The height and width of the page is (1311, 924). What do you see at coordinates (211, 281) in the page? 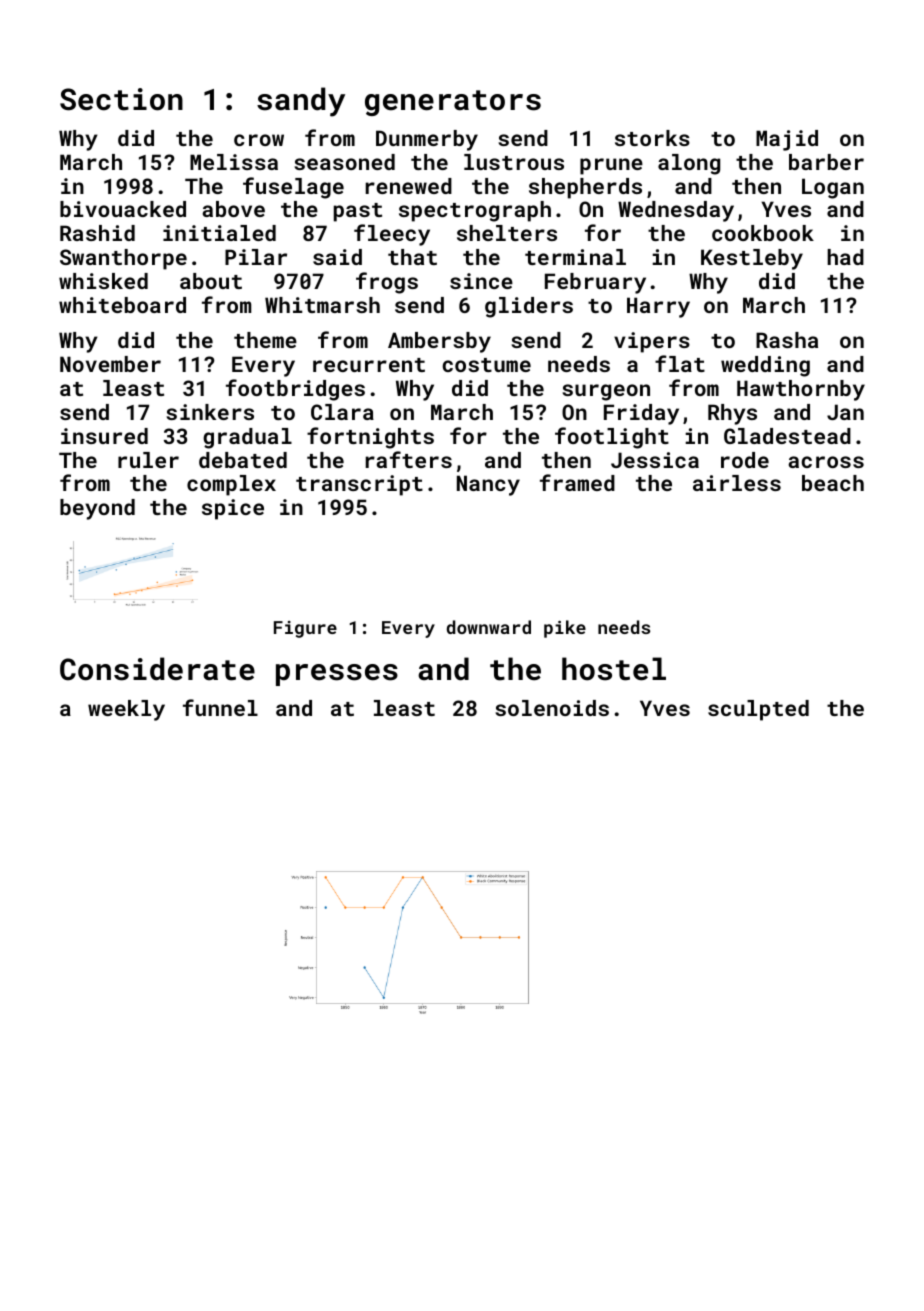
I see `about` at bounding box center [211, 281].
